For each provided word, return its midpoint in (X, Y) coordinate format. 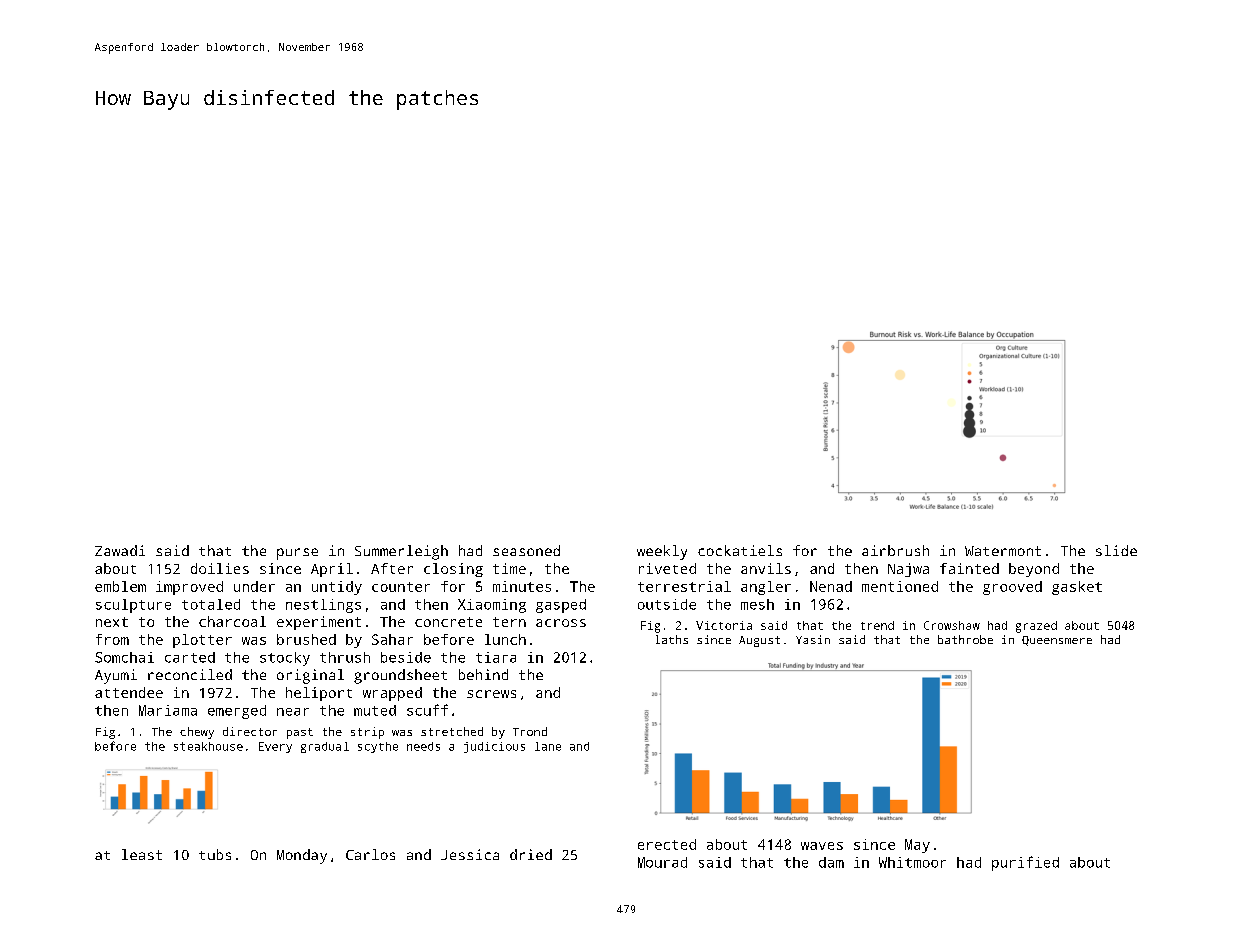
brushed (306, 639)
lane (548, 746)
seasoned (526, 550)
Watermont (1003, 551)
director (250, 731)
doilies (220, 568)
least (142, 854)
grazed (1036, 627)
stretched (452, 731)
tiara (496, 657)
